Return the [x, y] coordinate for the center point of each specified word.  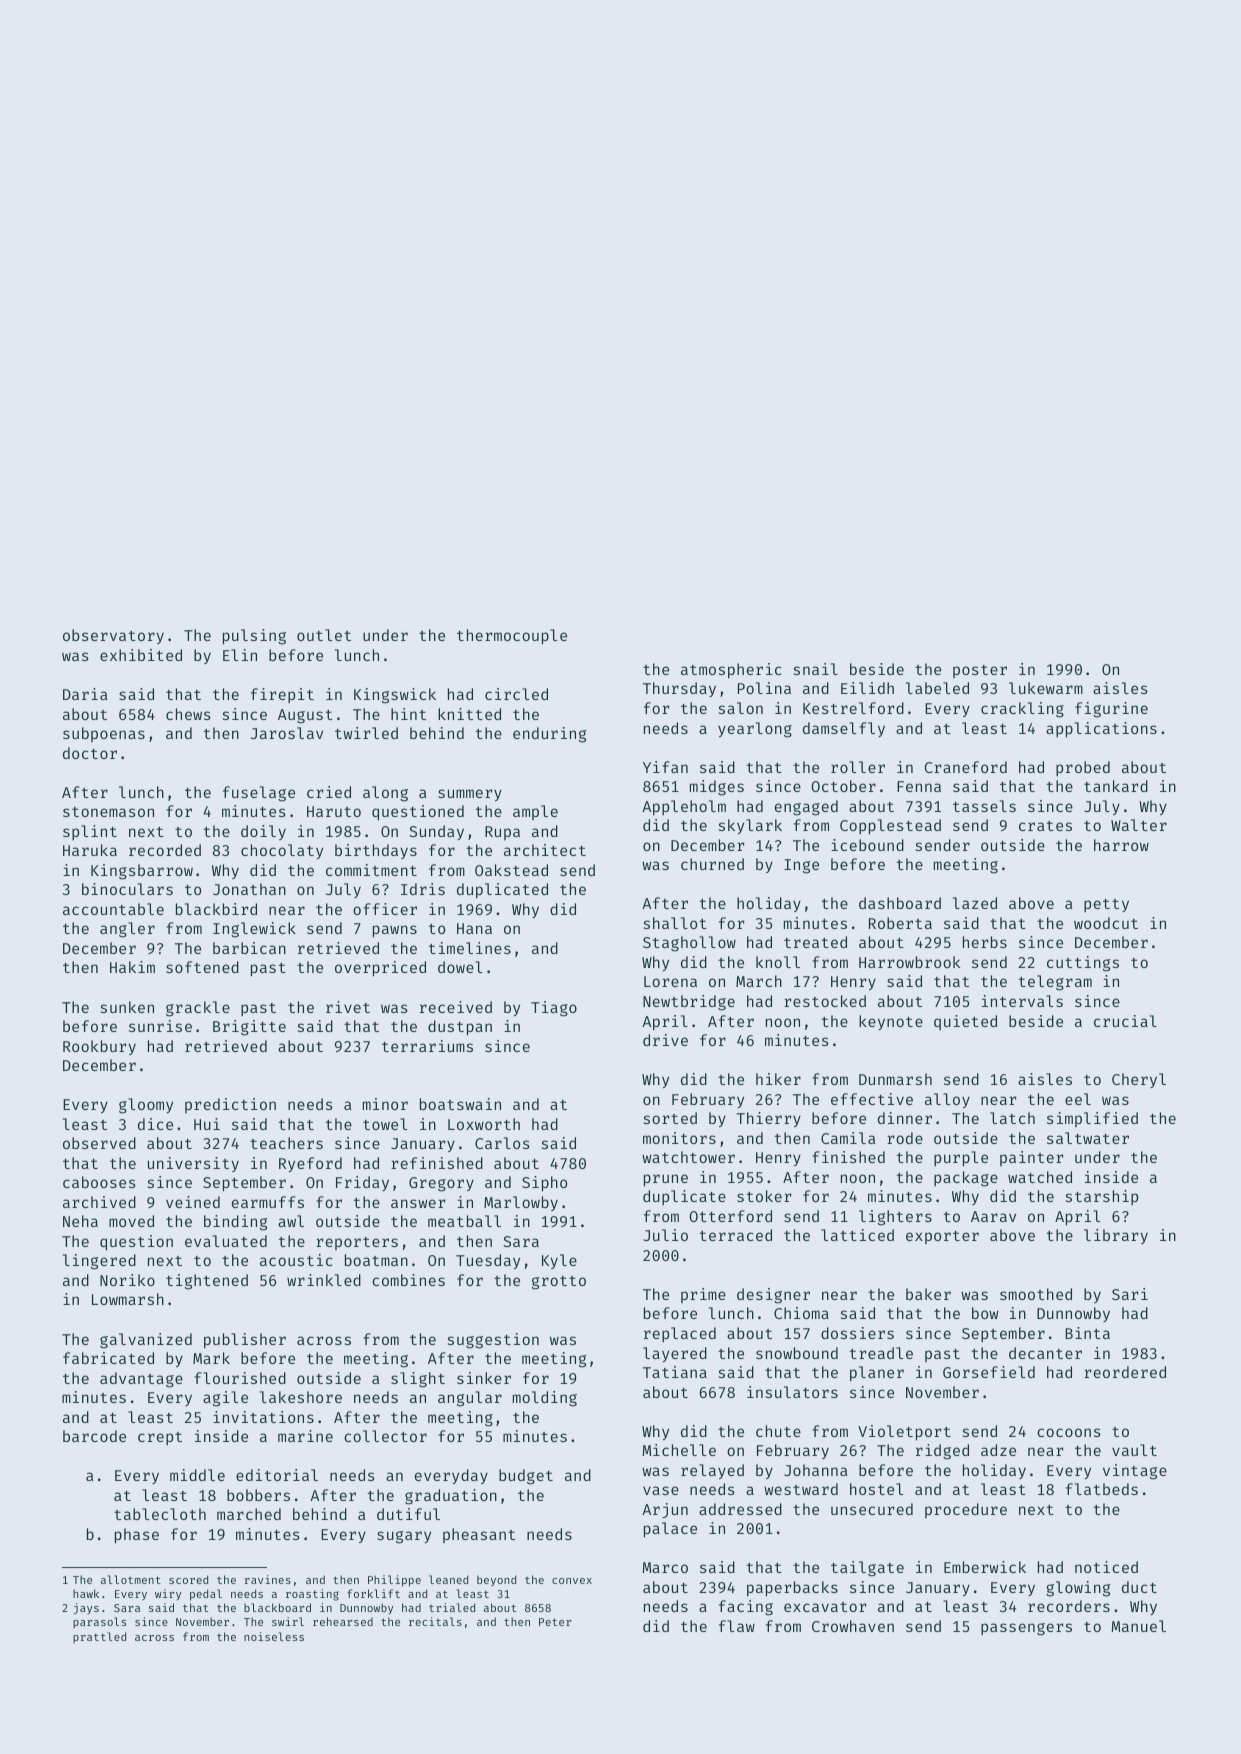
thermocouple [512, 636]
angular [470, 1399]
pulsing [254, 637]
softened [202, 967]
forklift [373, 1593]
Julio [666, 1235]
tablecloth [160, 1514]
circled [516, 694]
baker [928, 1294]
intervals [1022, 1001]
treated [815, 942]
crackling [1022, 710]
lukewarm [1046, 688]
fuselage [259, 794]
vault [1134, 1450]
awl [291, 1221]
